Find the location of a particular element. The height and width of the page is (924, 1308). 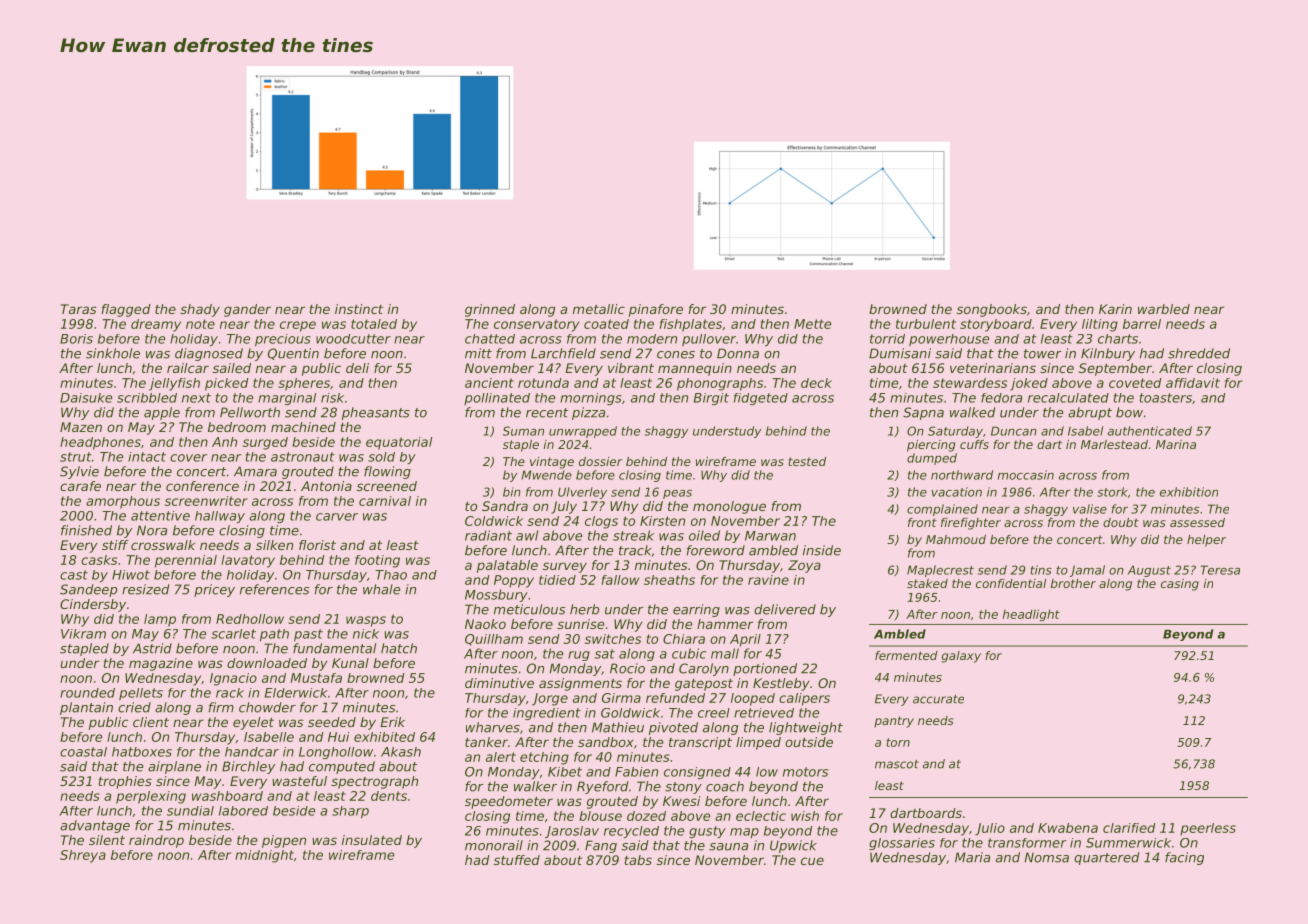

toasters is located at coordinates (1166, 398).
